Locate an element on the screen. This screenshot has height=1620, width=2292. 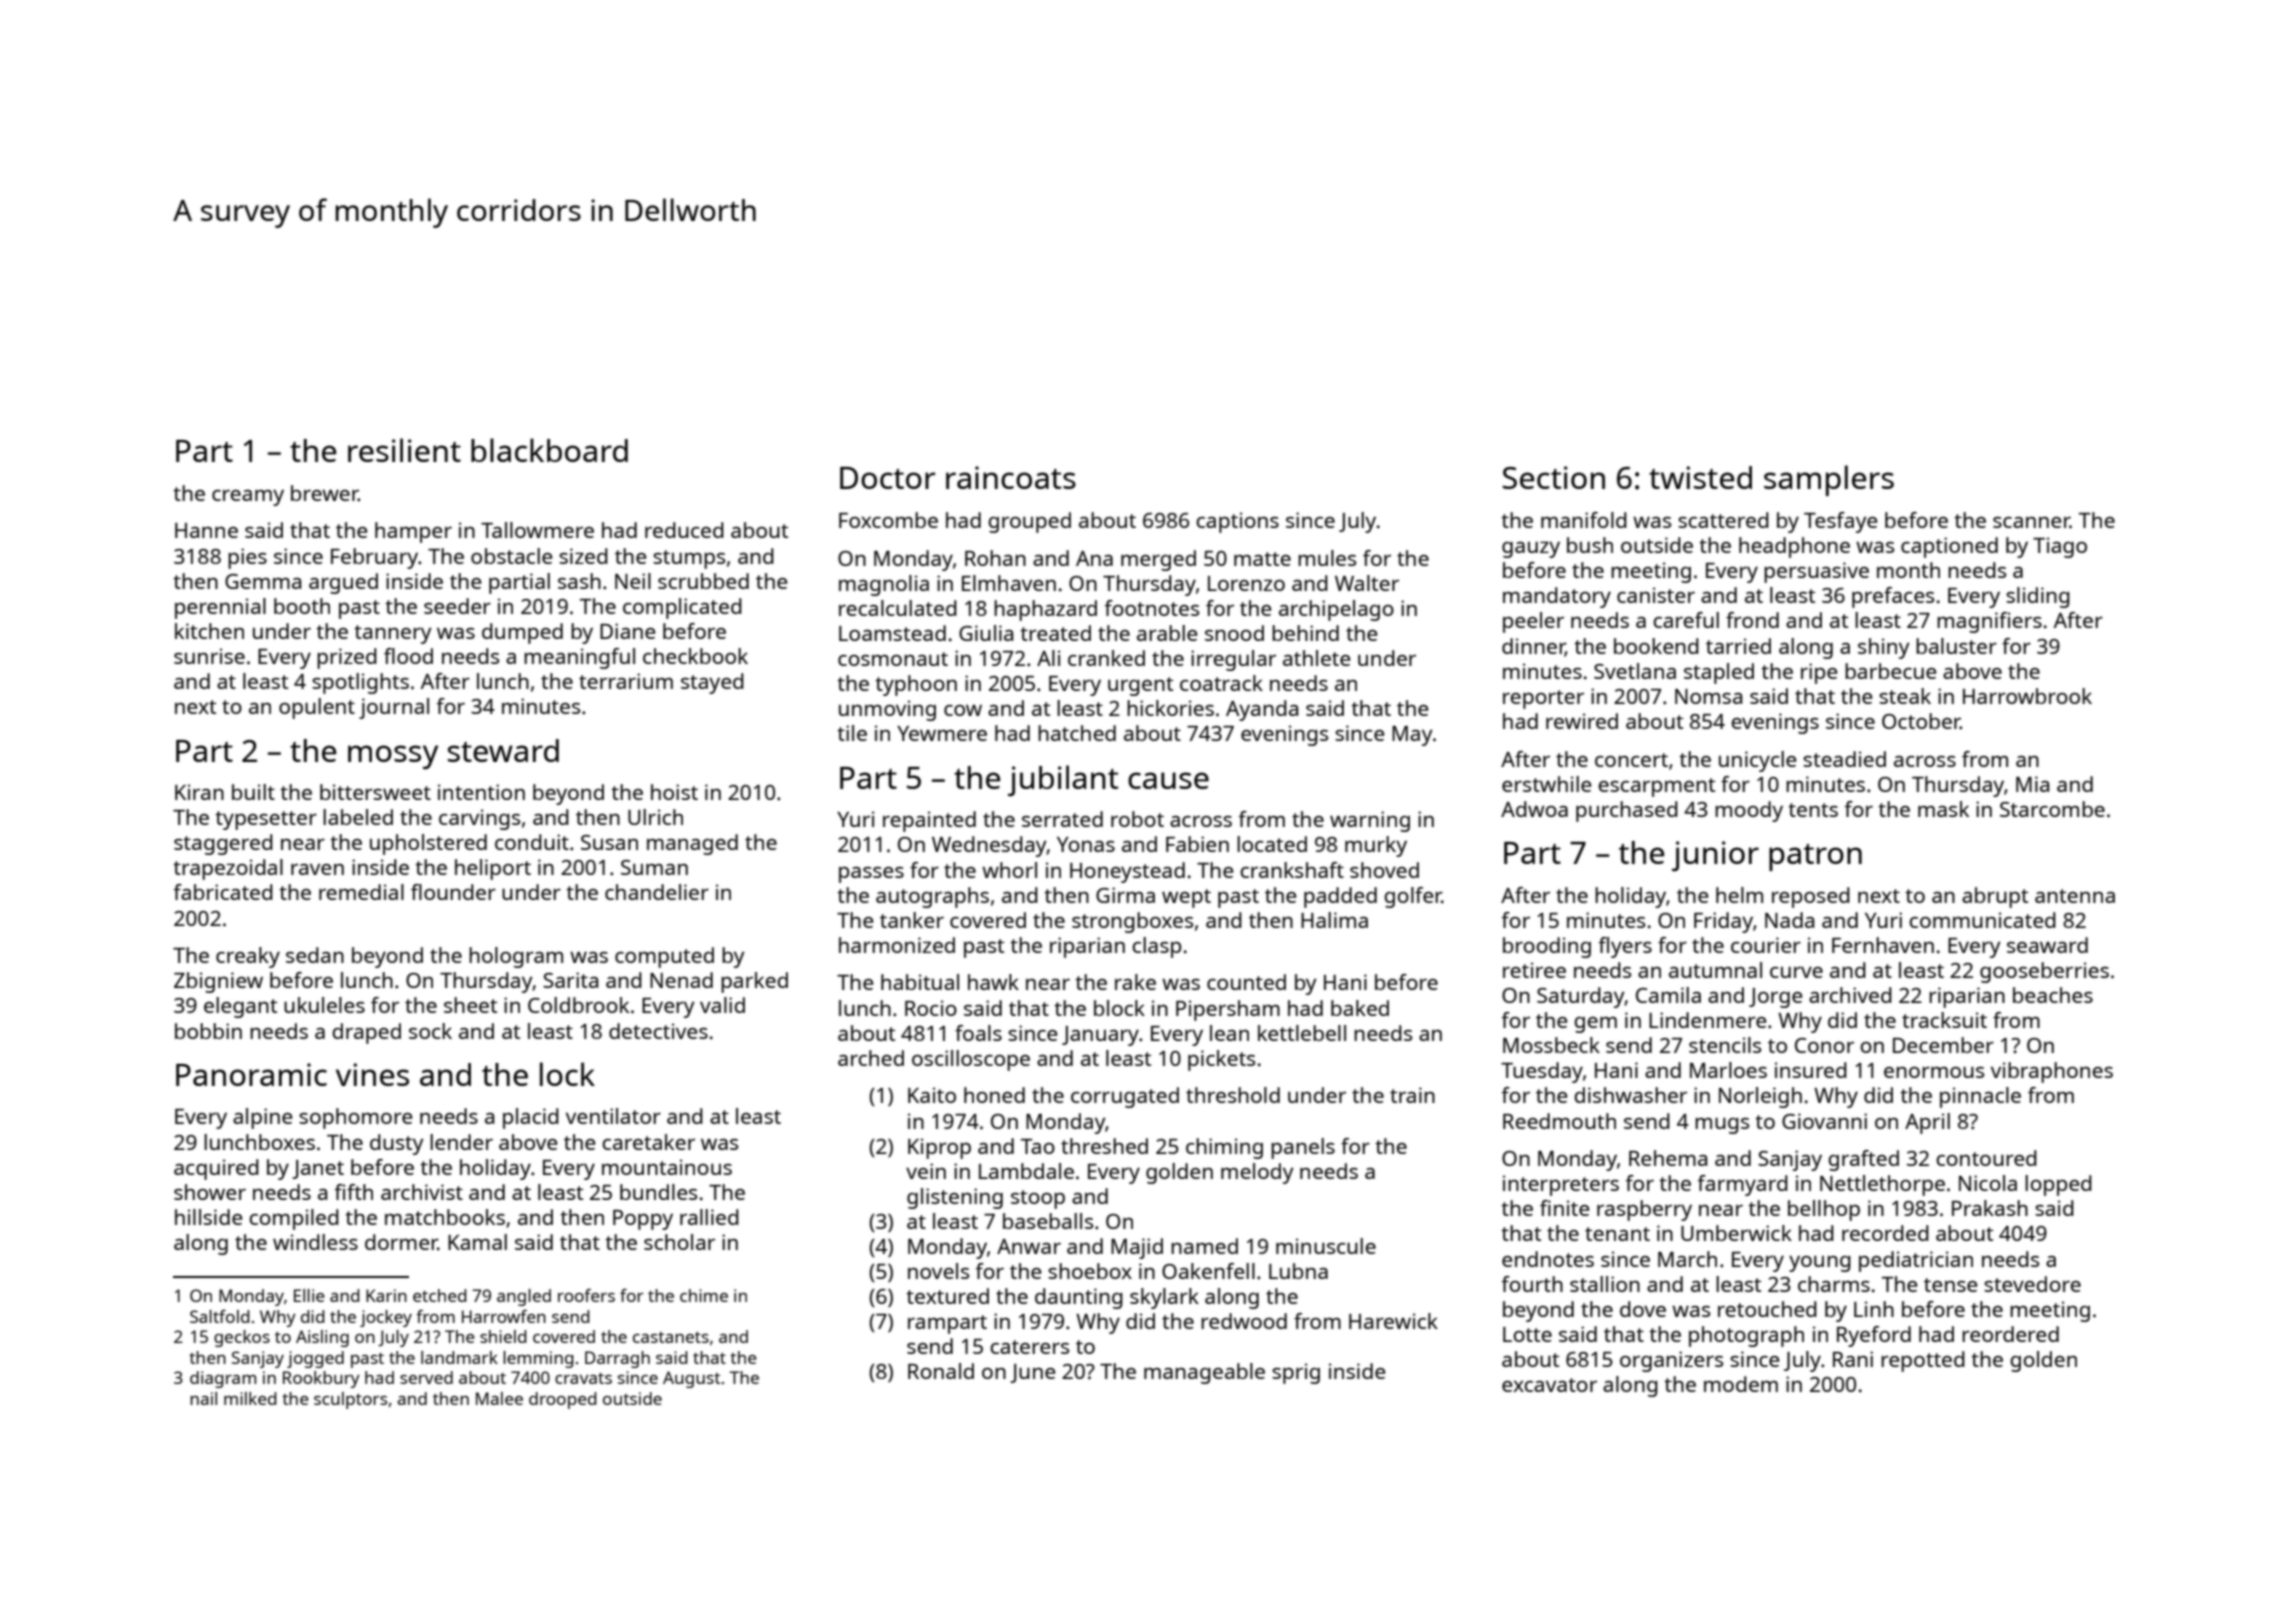
hillside is located at coordinates (209, 1217).
